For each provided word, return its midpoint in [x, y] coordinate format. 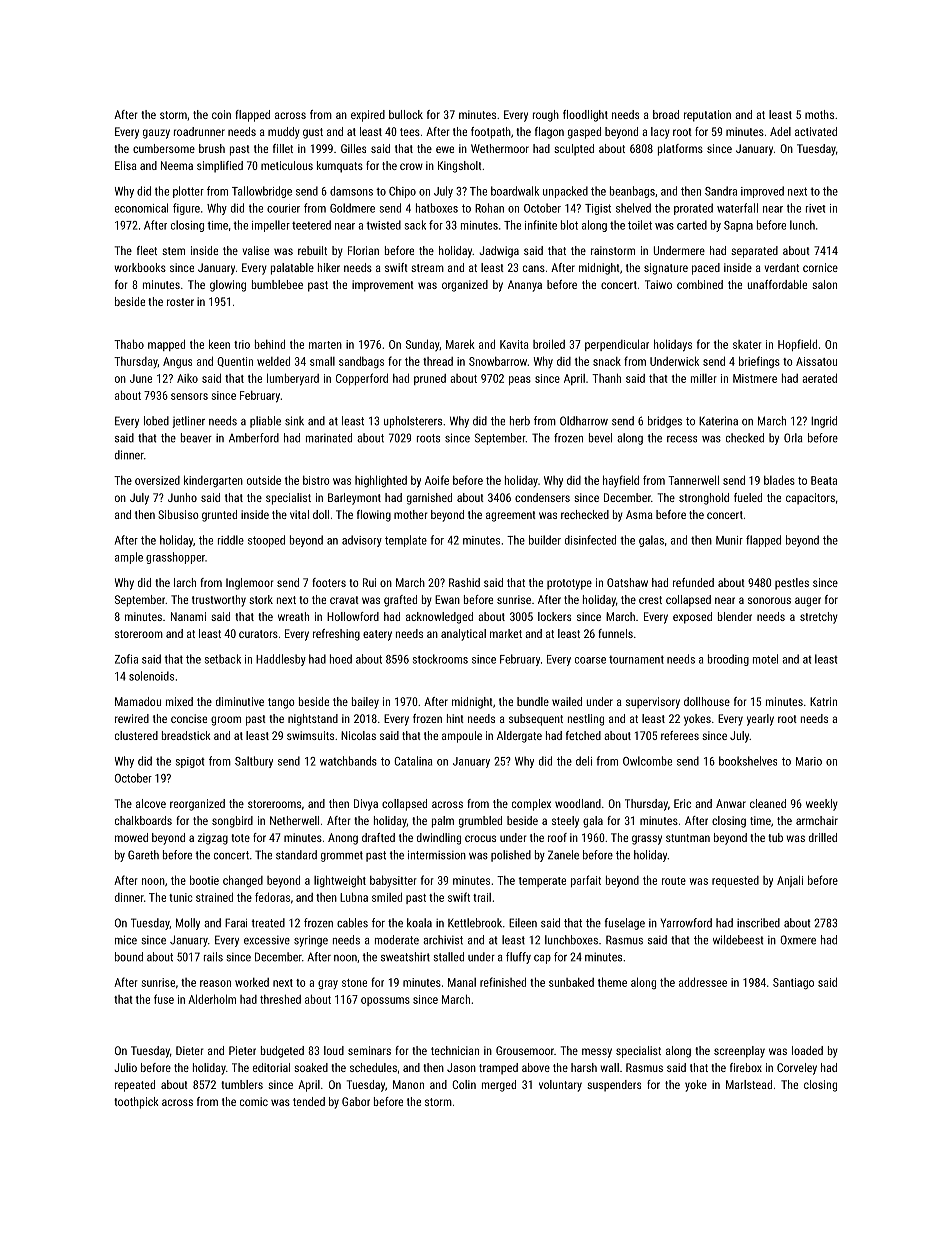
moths [819, 114]
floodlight [585, 116]
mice [126, 940]
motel [765, 659]
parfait [586, 881]
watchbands [348, 761]
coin [221, 114]
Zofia [126, 659]
